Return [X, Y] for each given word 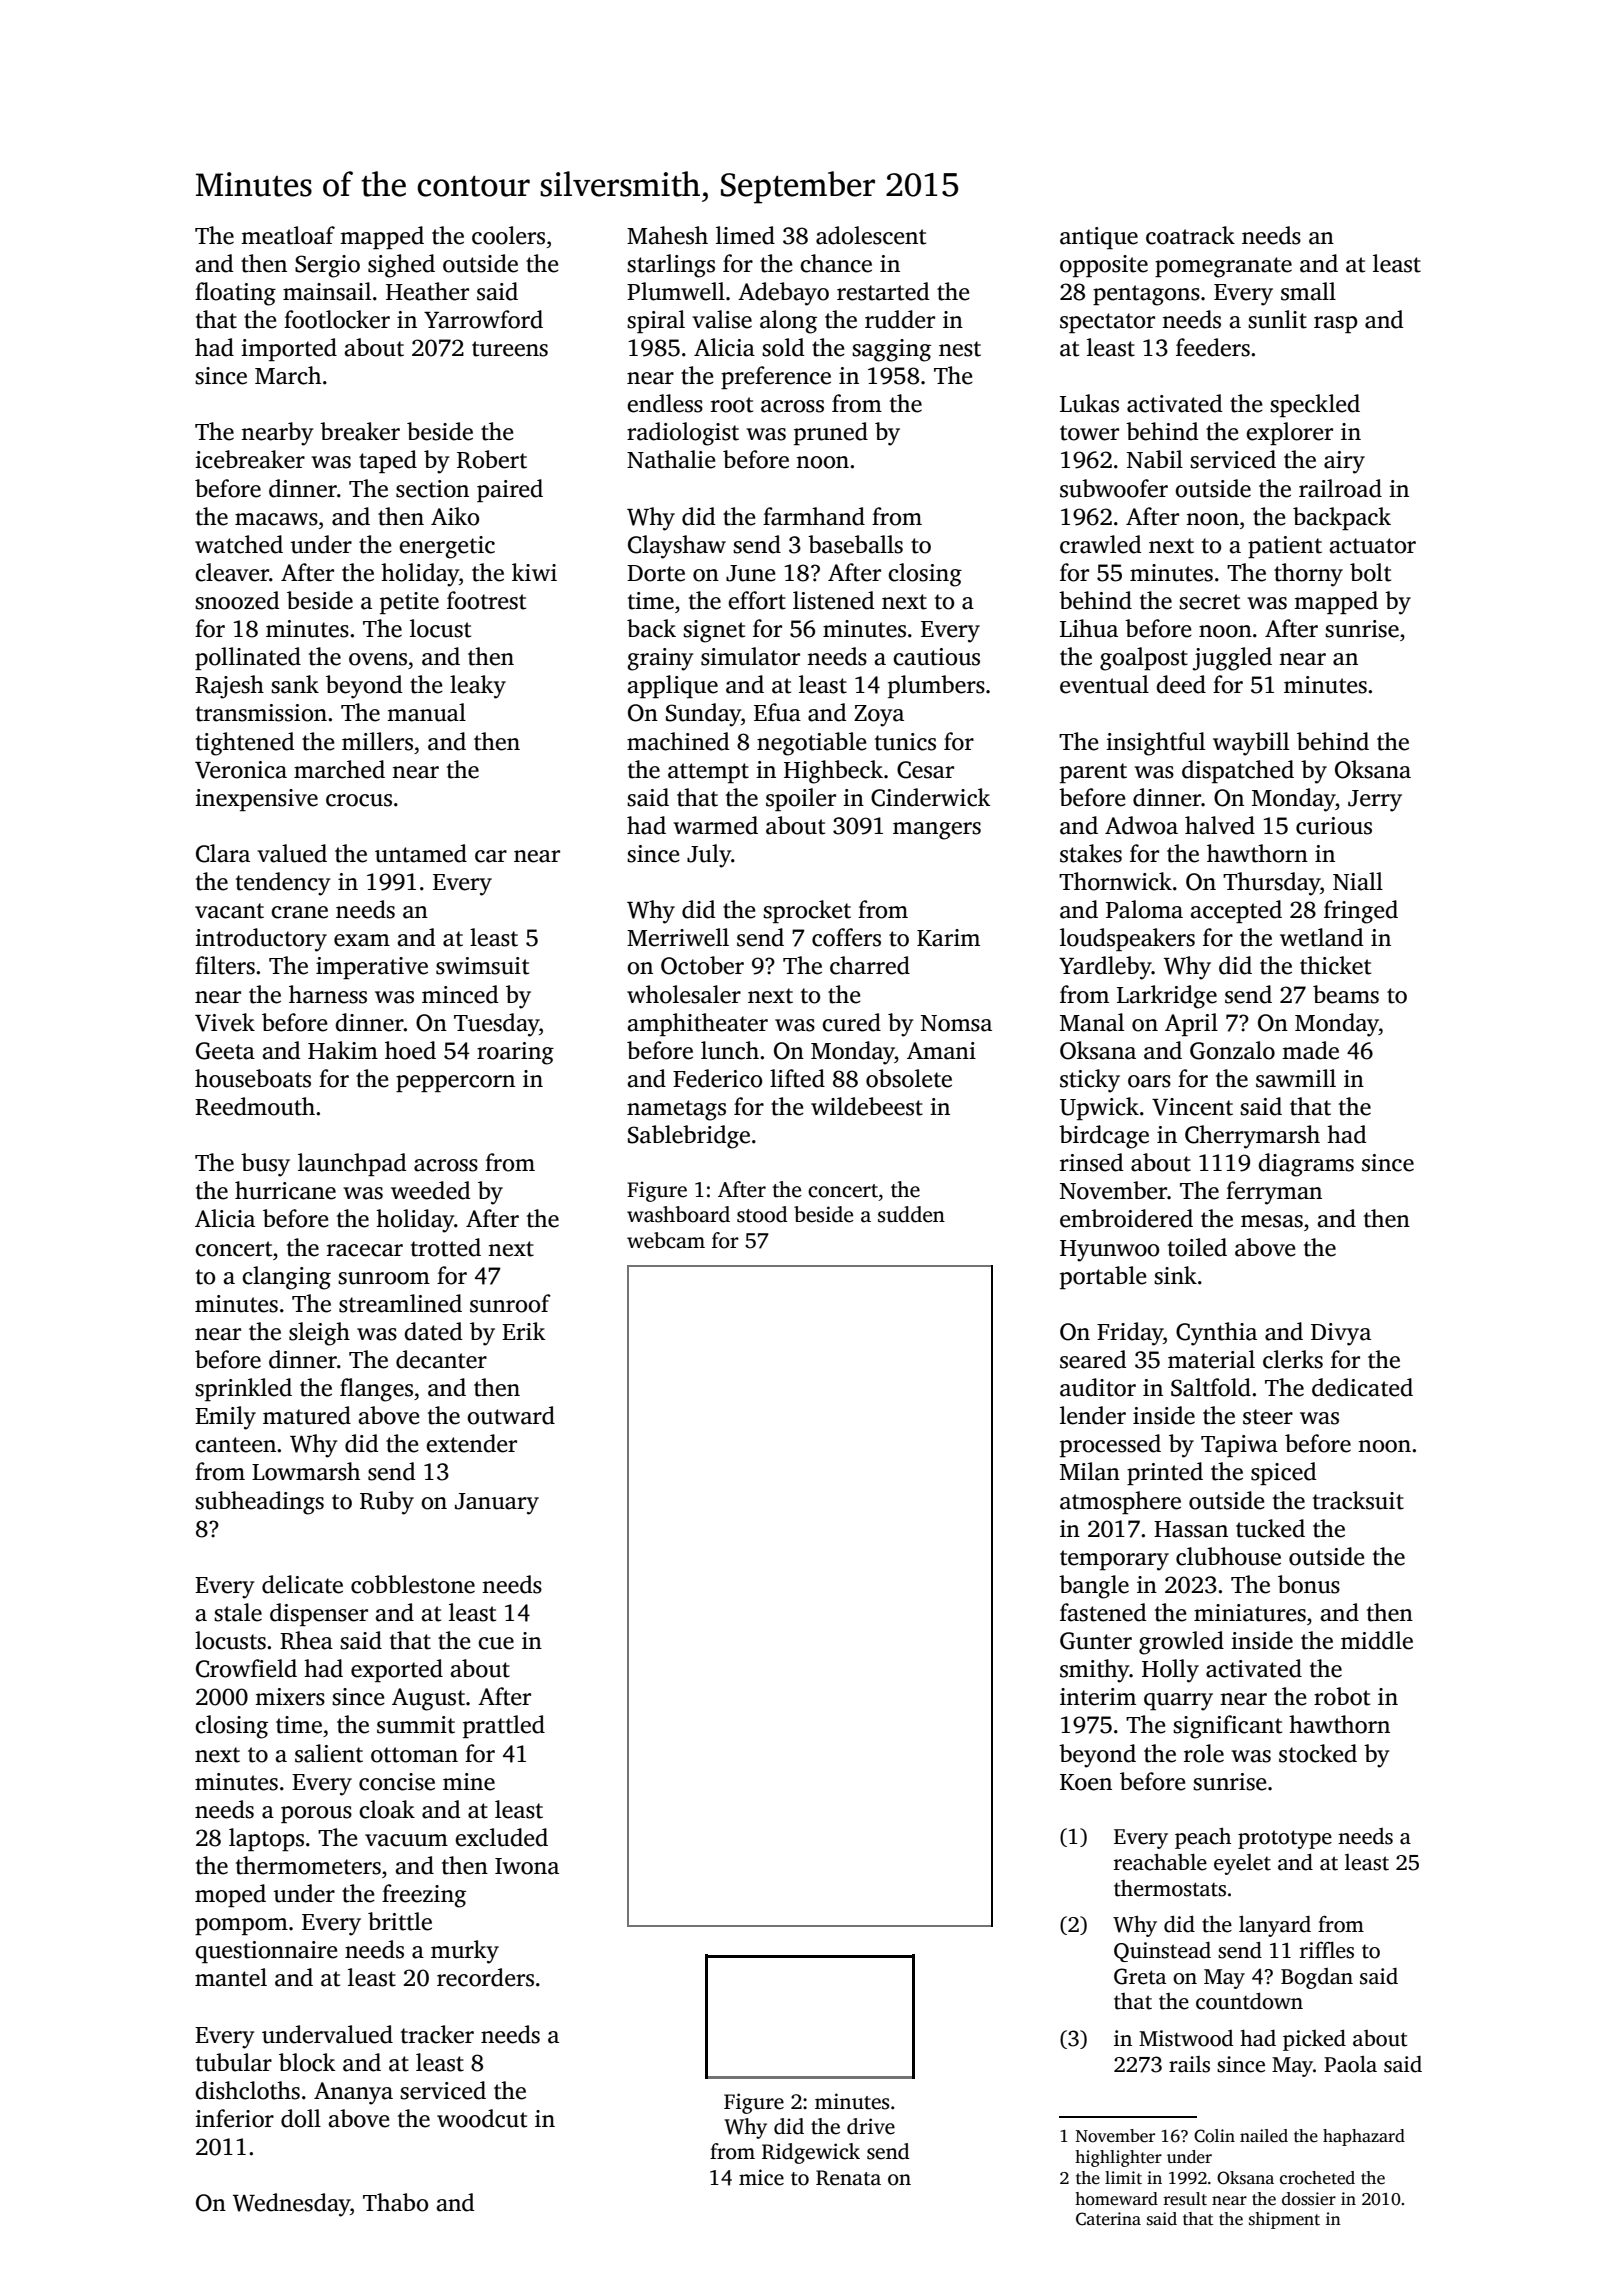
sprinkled [243, 1389]
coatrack [1190, 235]
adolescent [871, 235]
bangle [1094, 1587]
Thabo [395, 2202]
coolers [508, 235]
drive [871, 2126]
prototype [1285, 1839]
